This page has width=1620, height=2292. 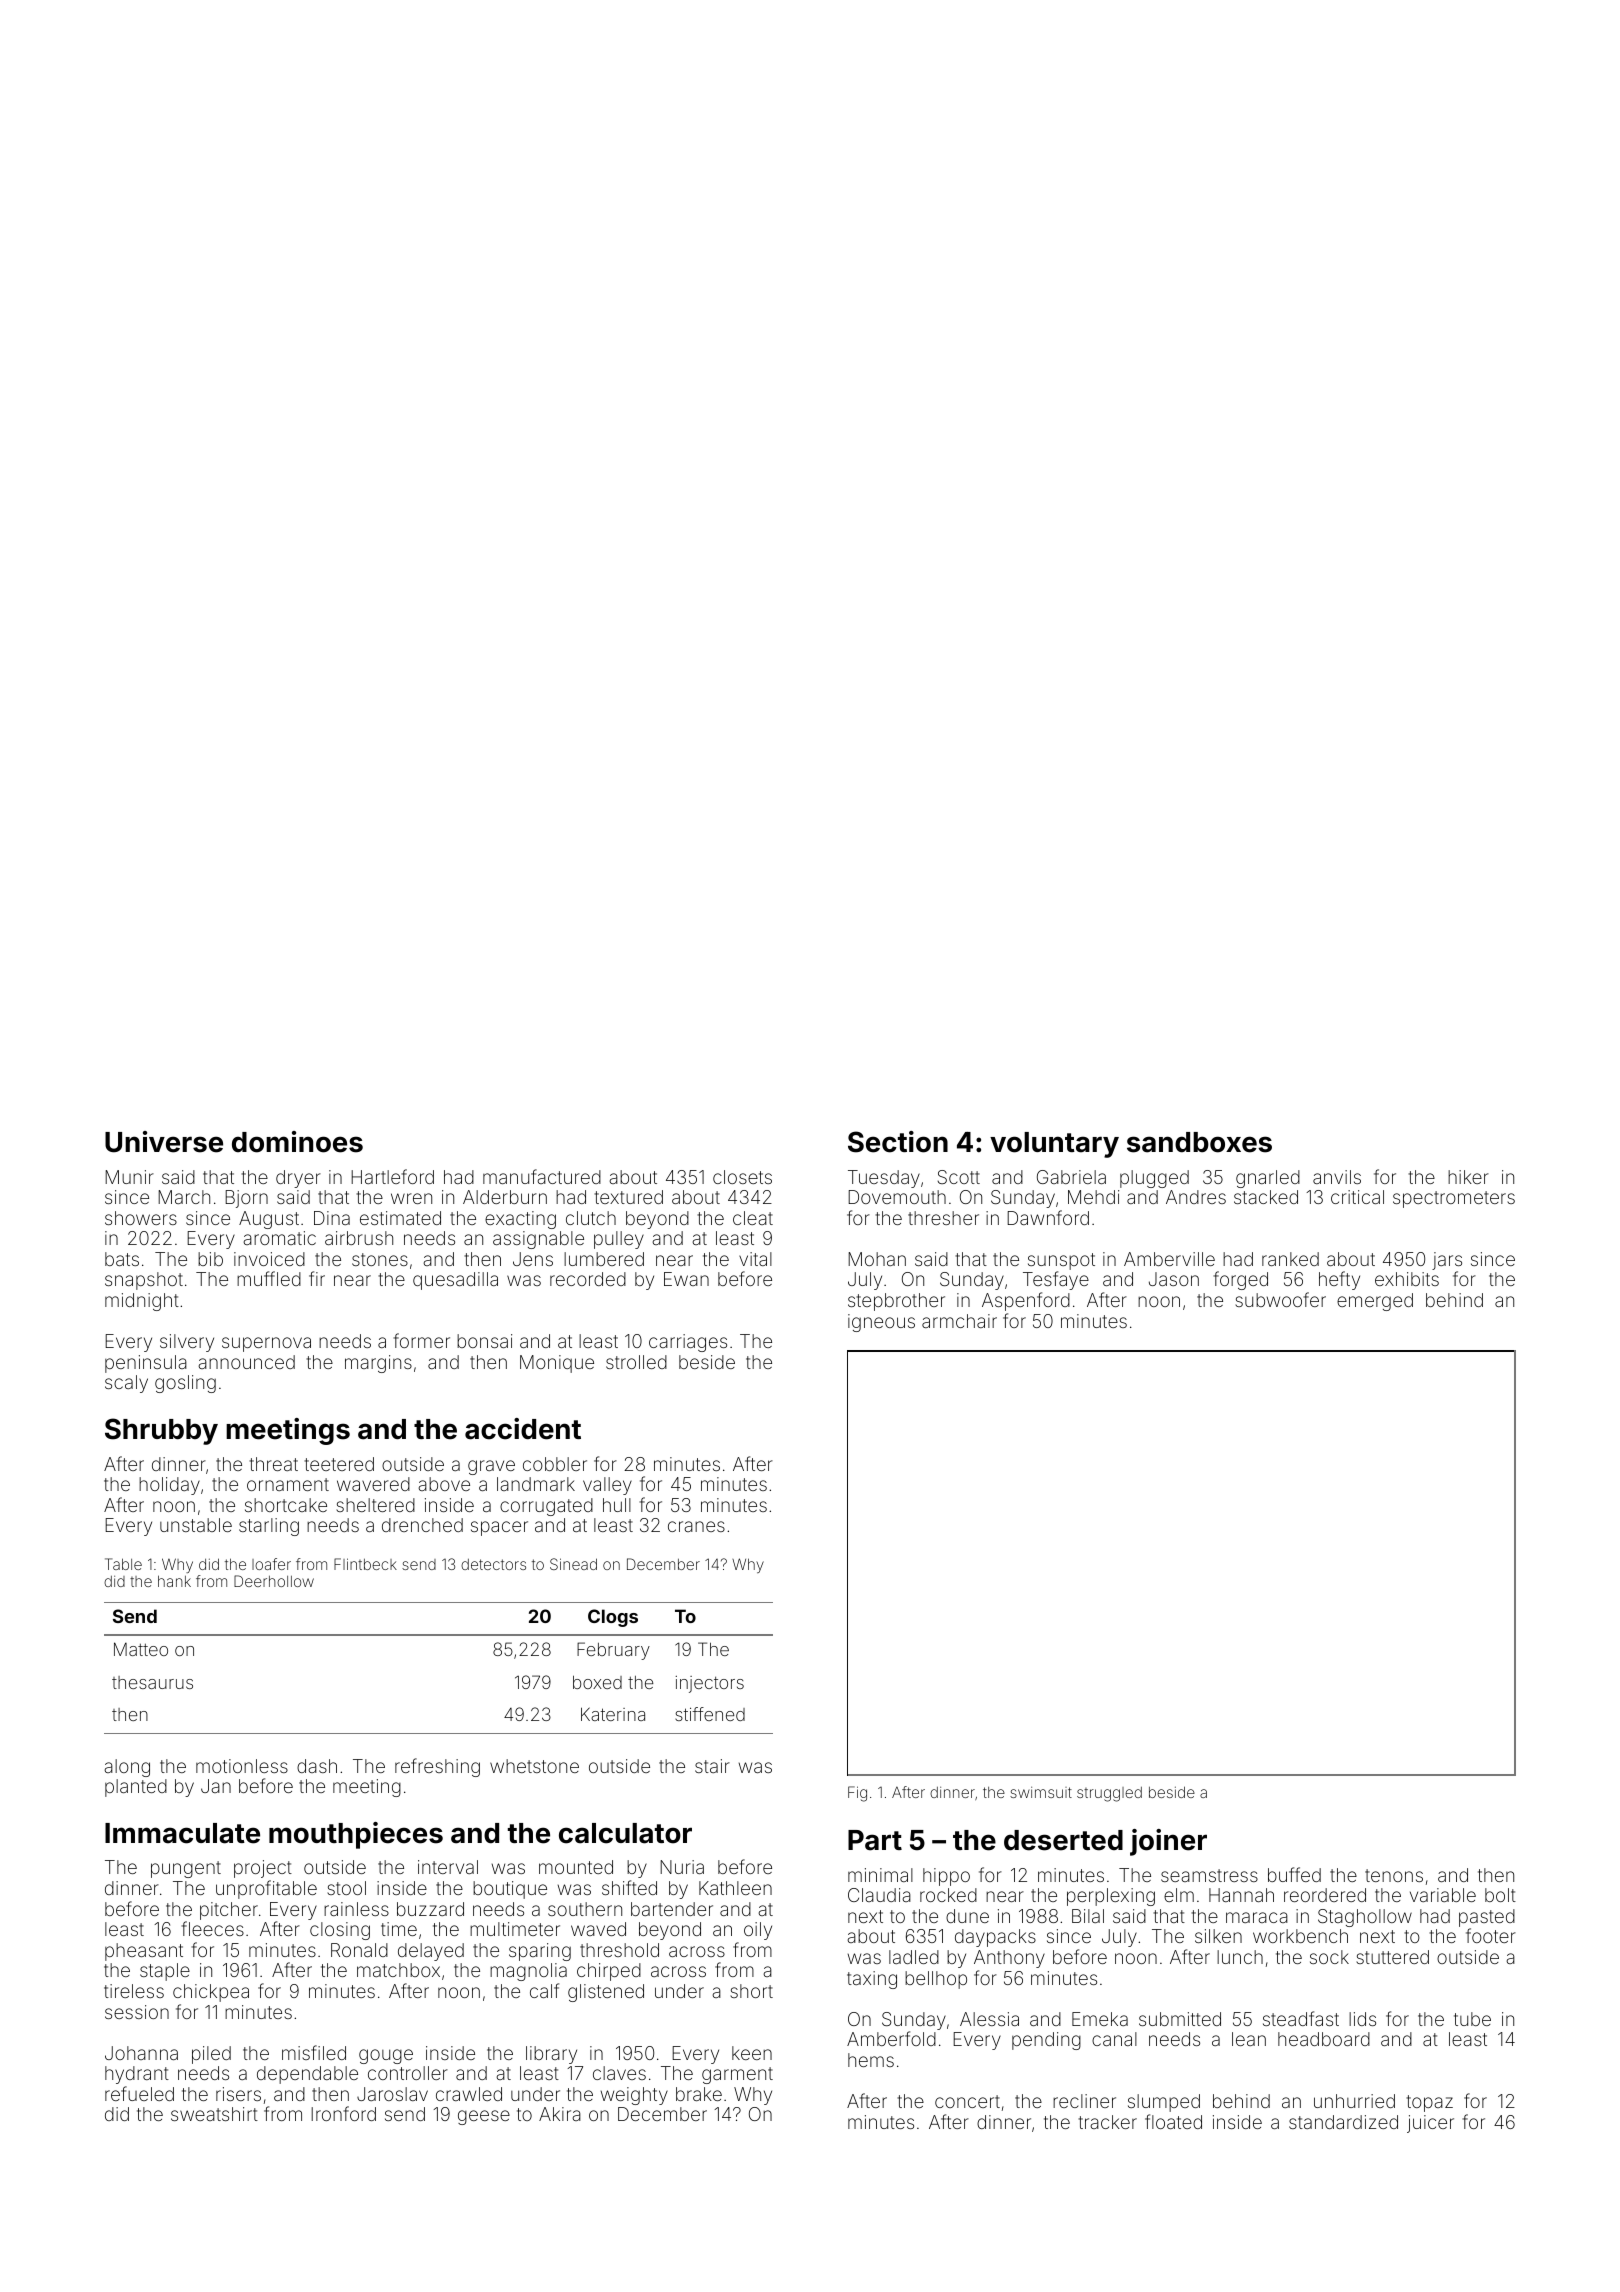 What do you see at coordinates (1375, 1302) in the page?
I see `emerged` at bounding box center [1375, 1302].
